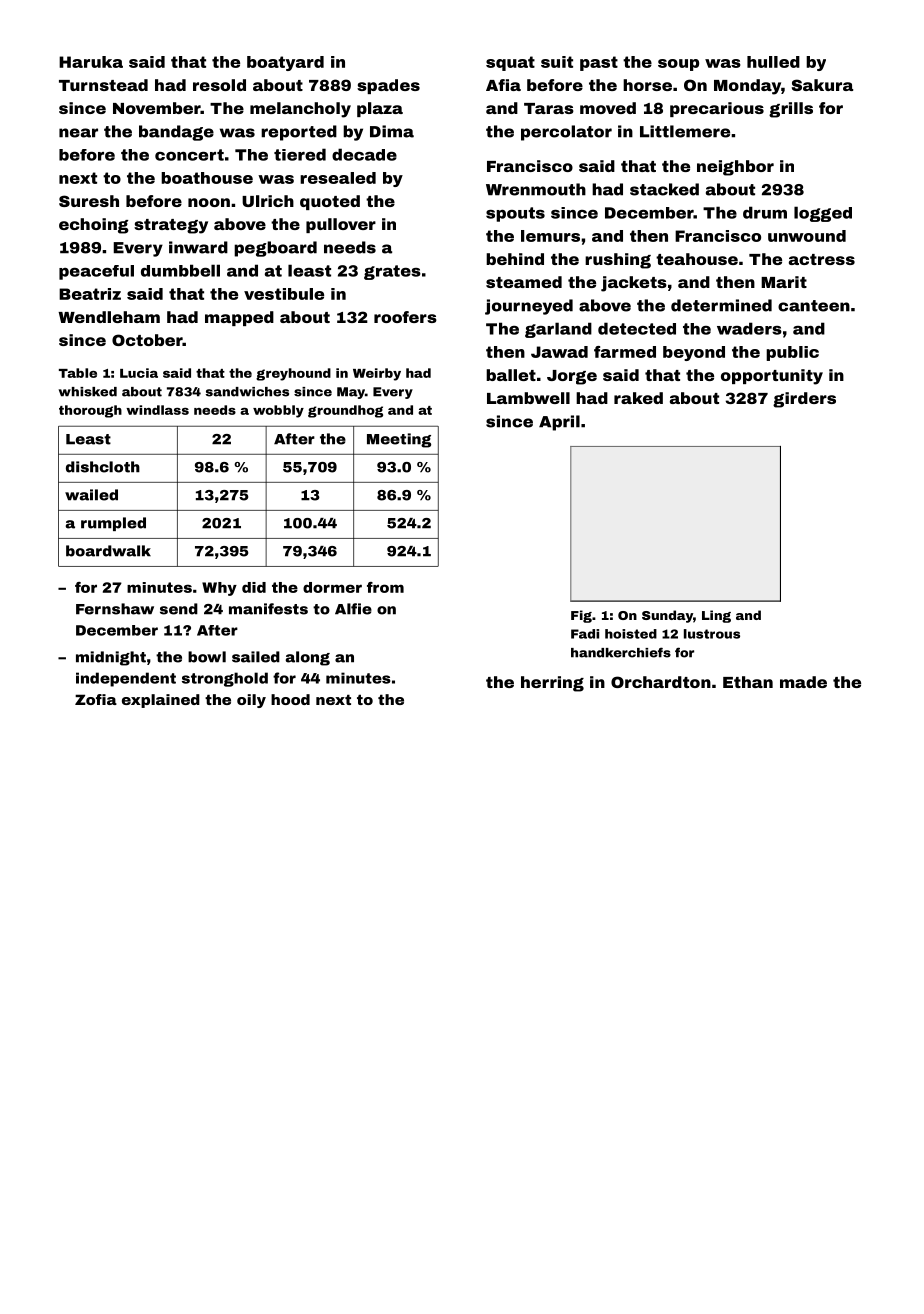  Describe the element at coordinates (581, 616) in the document. I see `Fig` at that location.
